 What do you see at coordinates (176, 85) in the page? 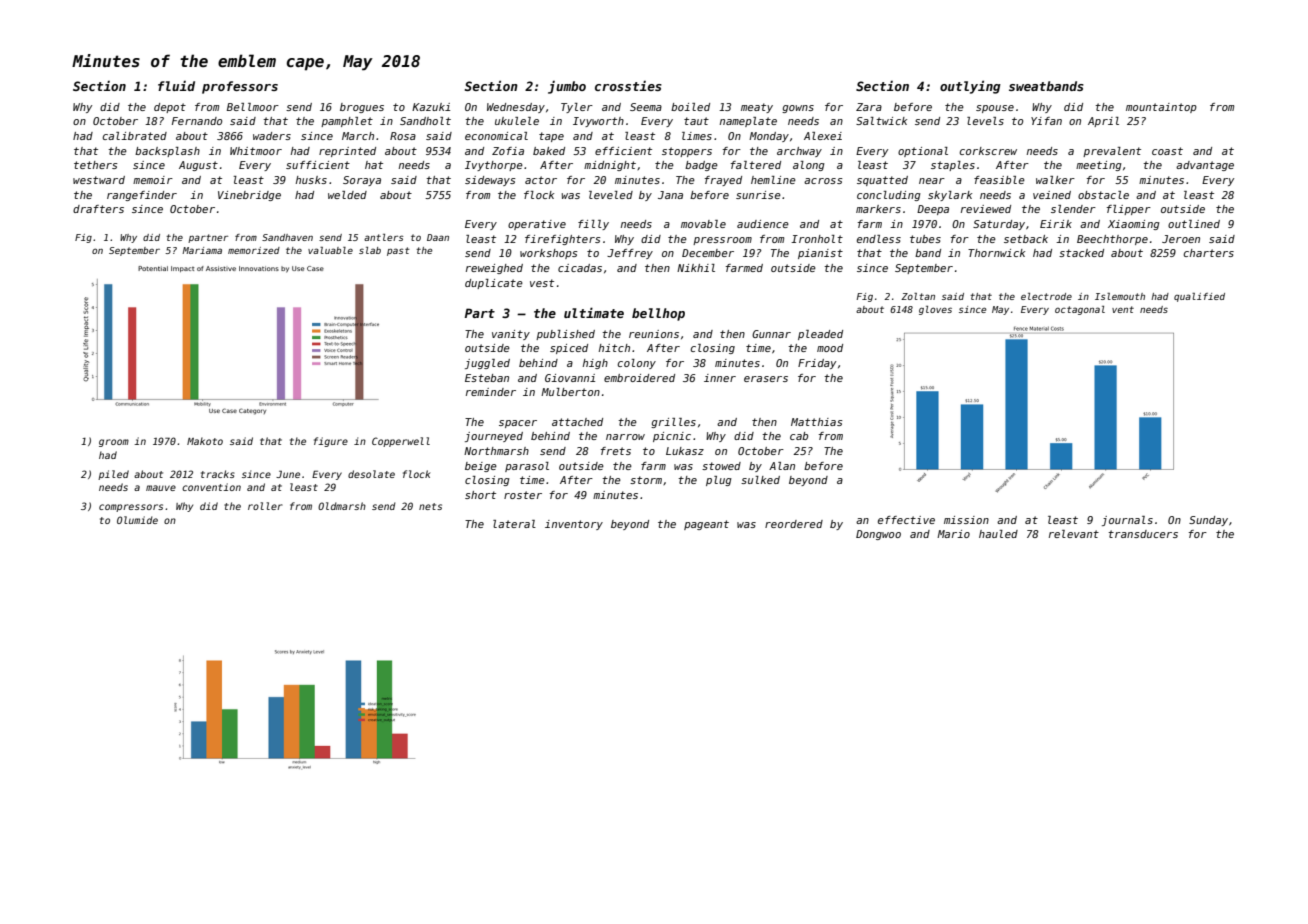
I see `fluid` at bounding box center [176, 85].
